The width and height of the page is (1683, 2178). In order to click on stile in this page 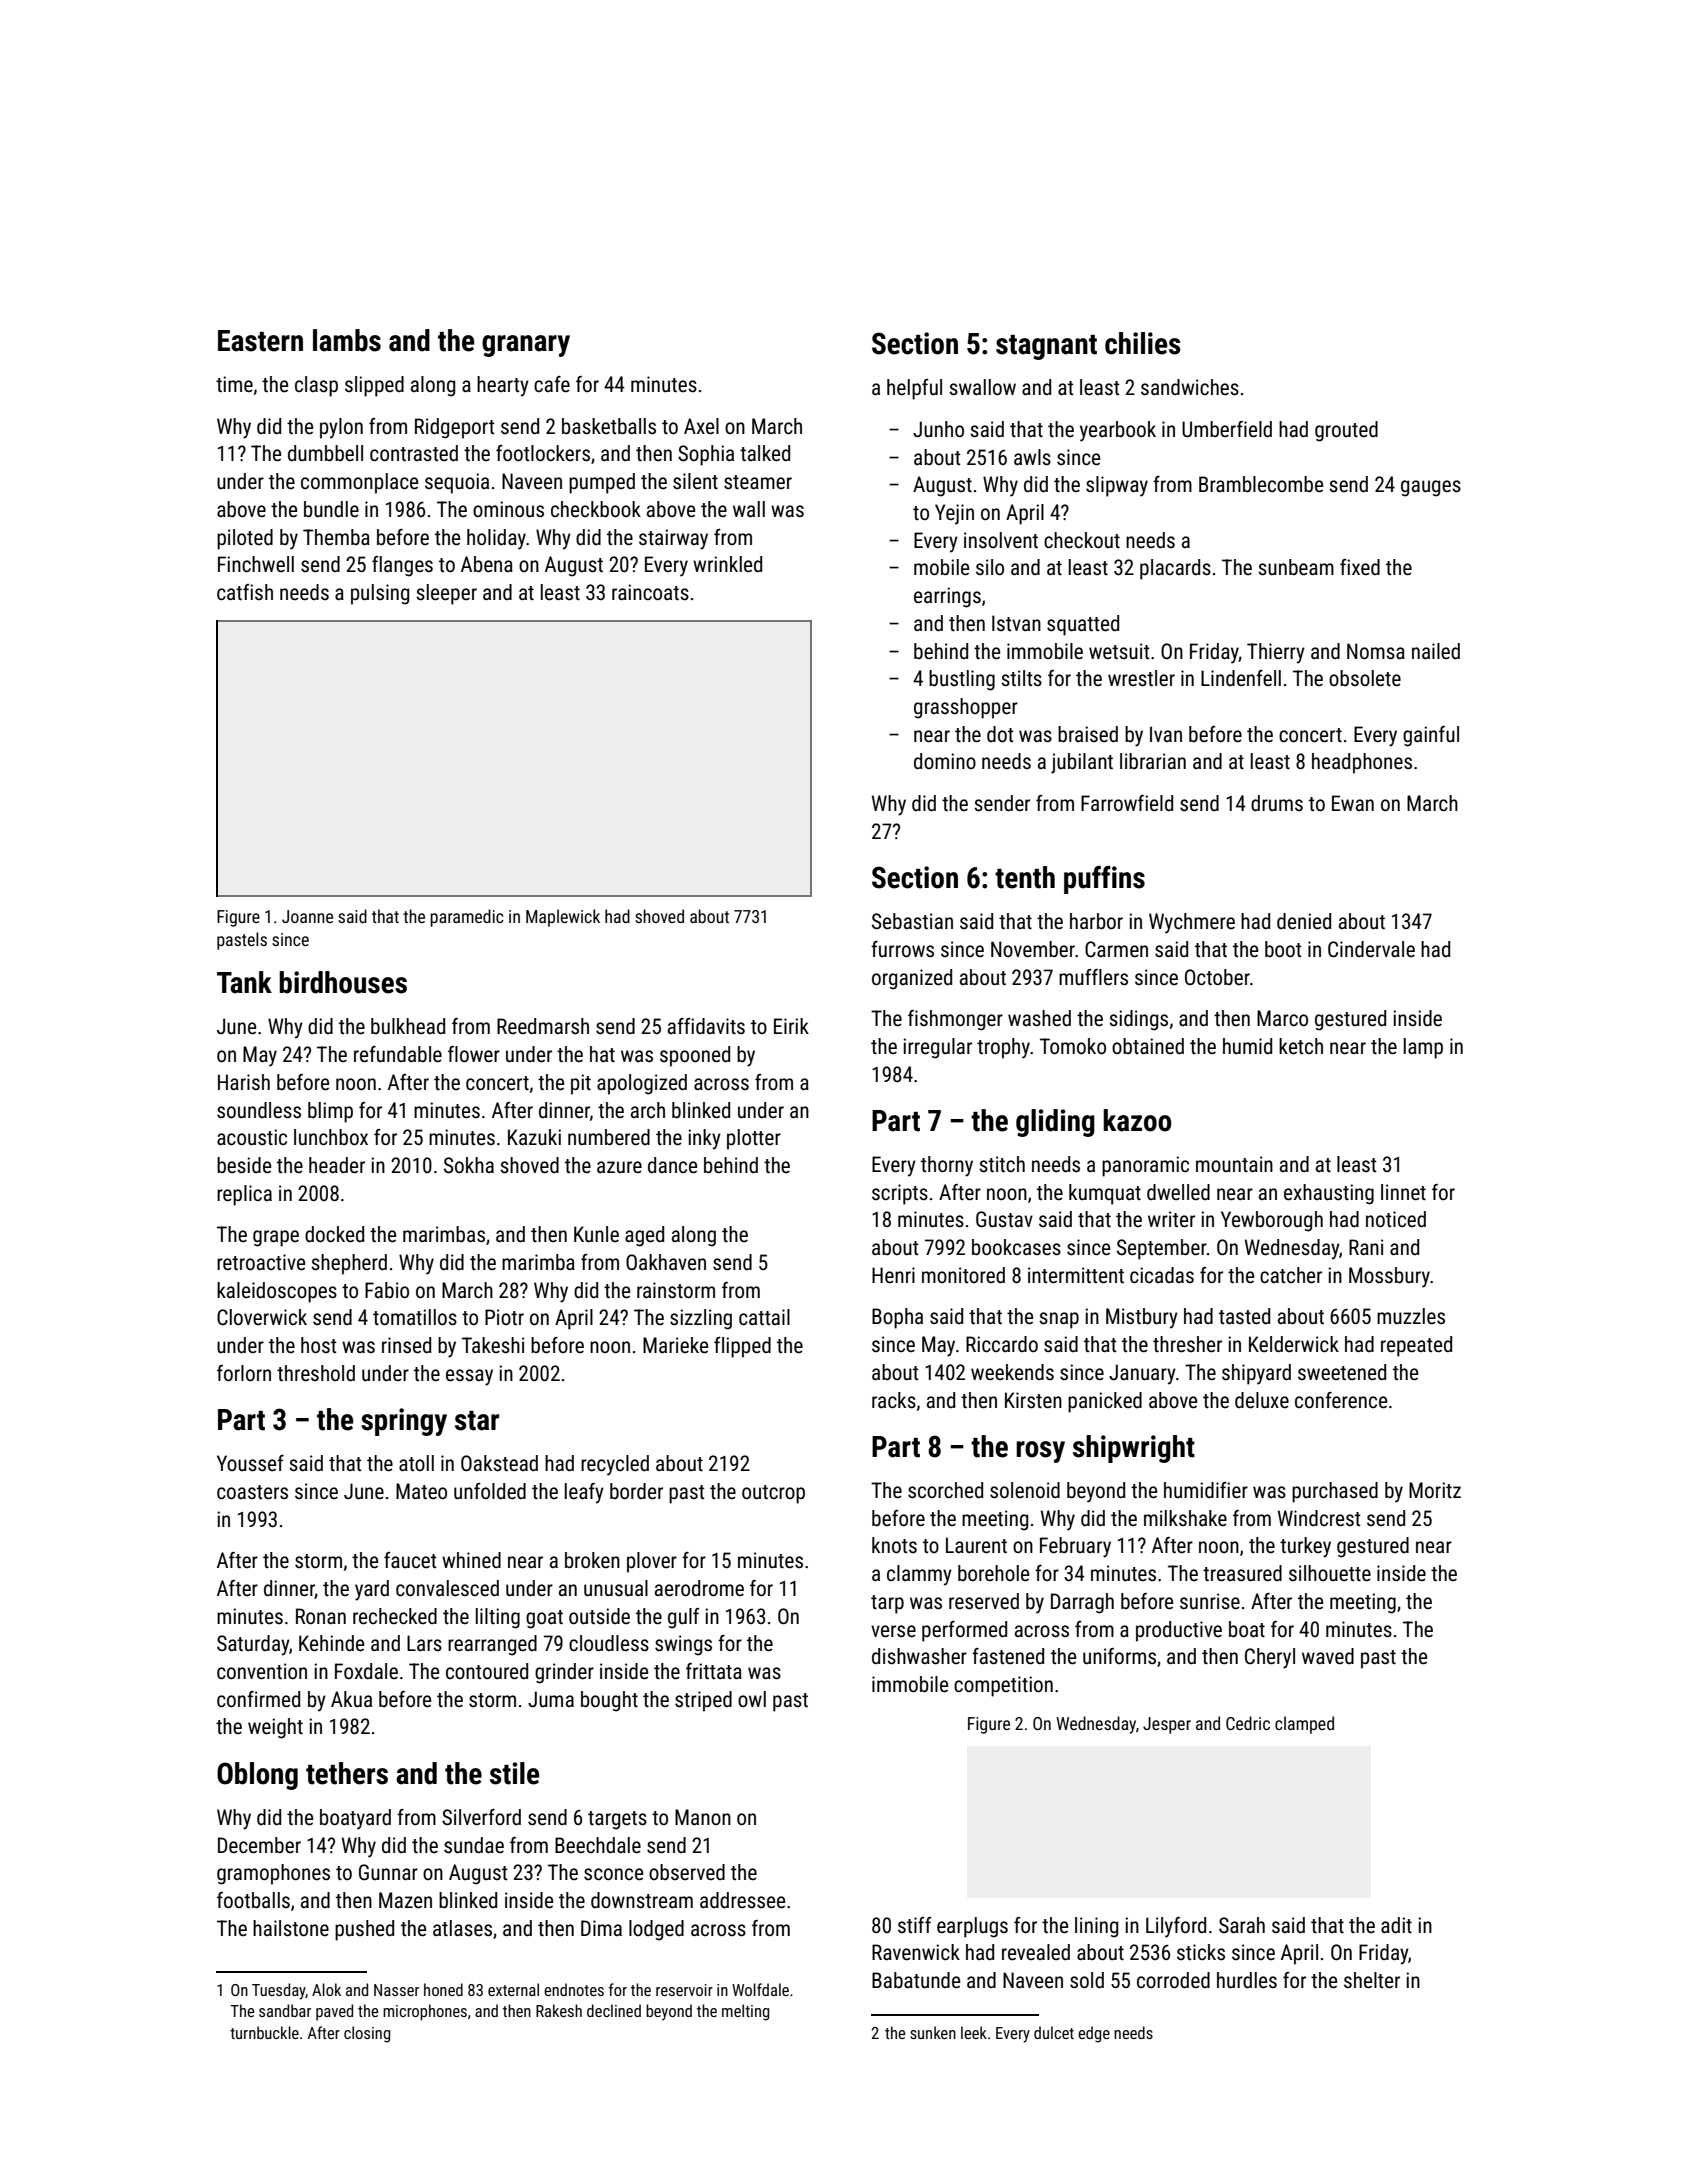, I will do `click(514, 1773)`.
